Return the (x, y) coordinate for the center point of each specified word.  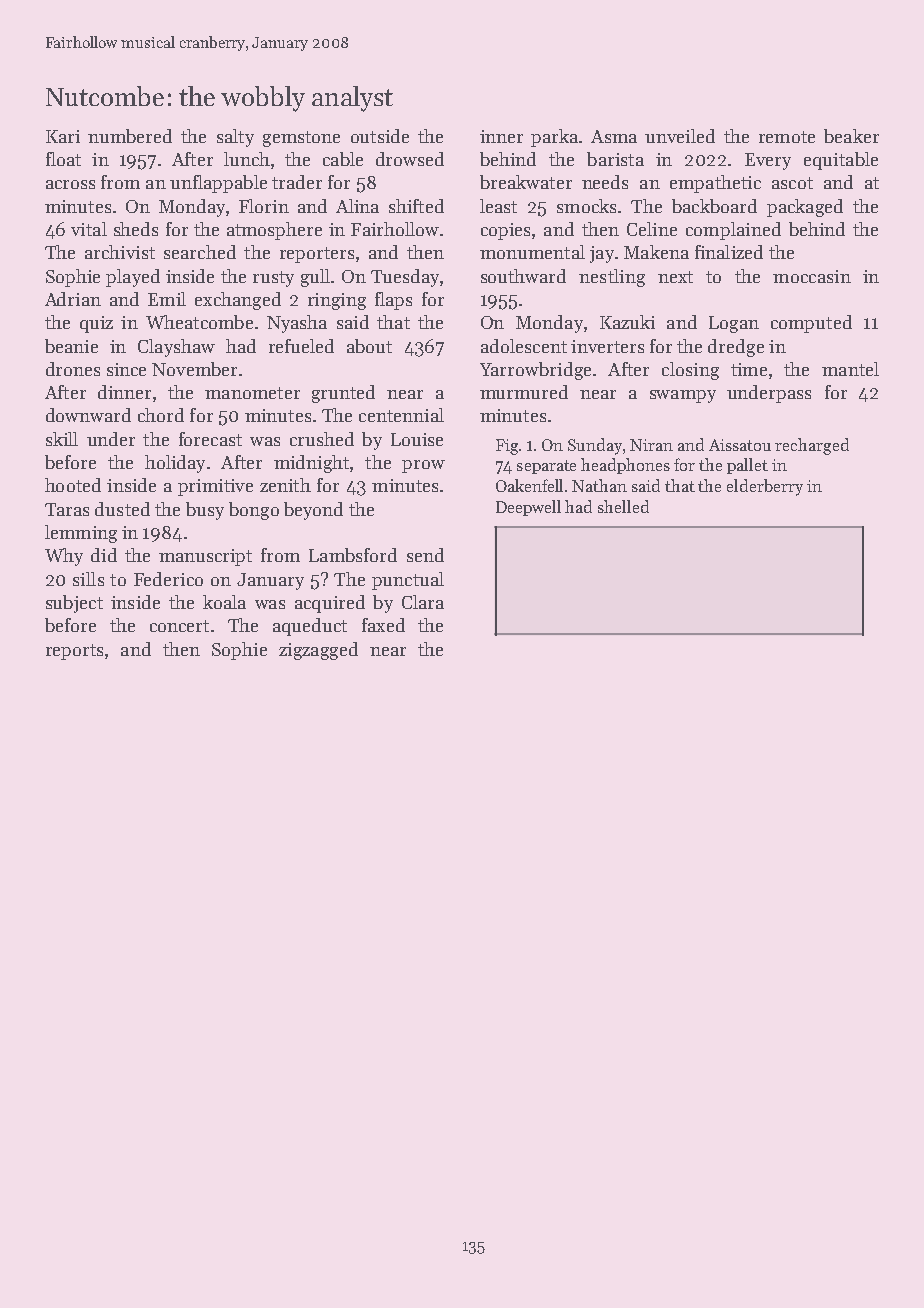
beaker (851, 136)
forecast (210, 439)
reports (74, 652)
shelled (623, 506)
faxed (383, 625)
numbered (130, 136)
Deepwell (528, 508)
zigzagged (318, 651)
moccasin (812, 276)
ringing (337, 301)
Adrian (73, 299)
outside (380, 136)
